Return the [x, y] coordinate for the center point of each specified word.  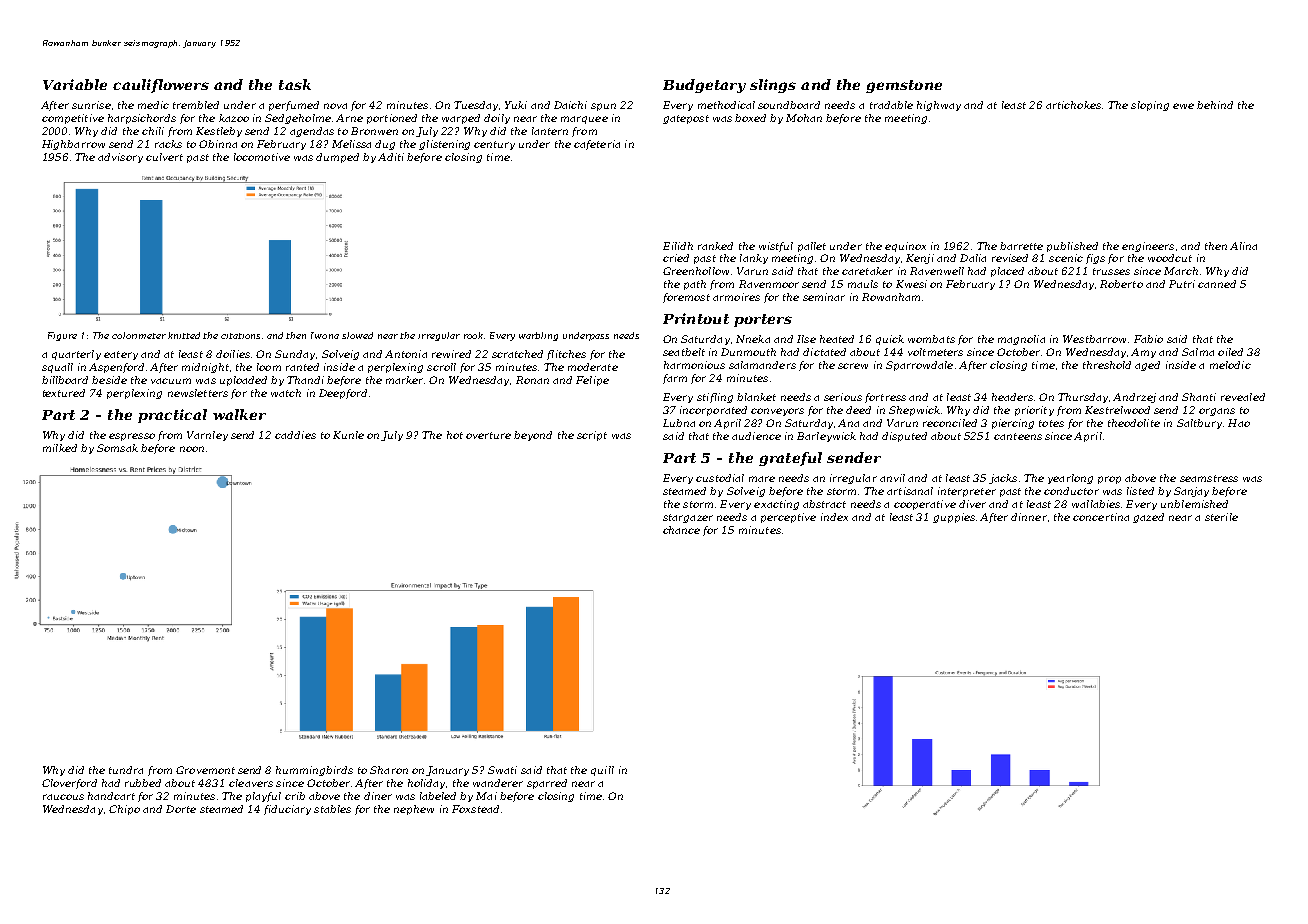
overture [488, 435]
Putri [1182, 284]
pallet [812, 247]
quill [602, 771]
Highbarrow [73, 145]
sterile [1221, 517]
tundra [126, 770]
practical [172, 416]
